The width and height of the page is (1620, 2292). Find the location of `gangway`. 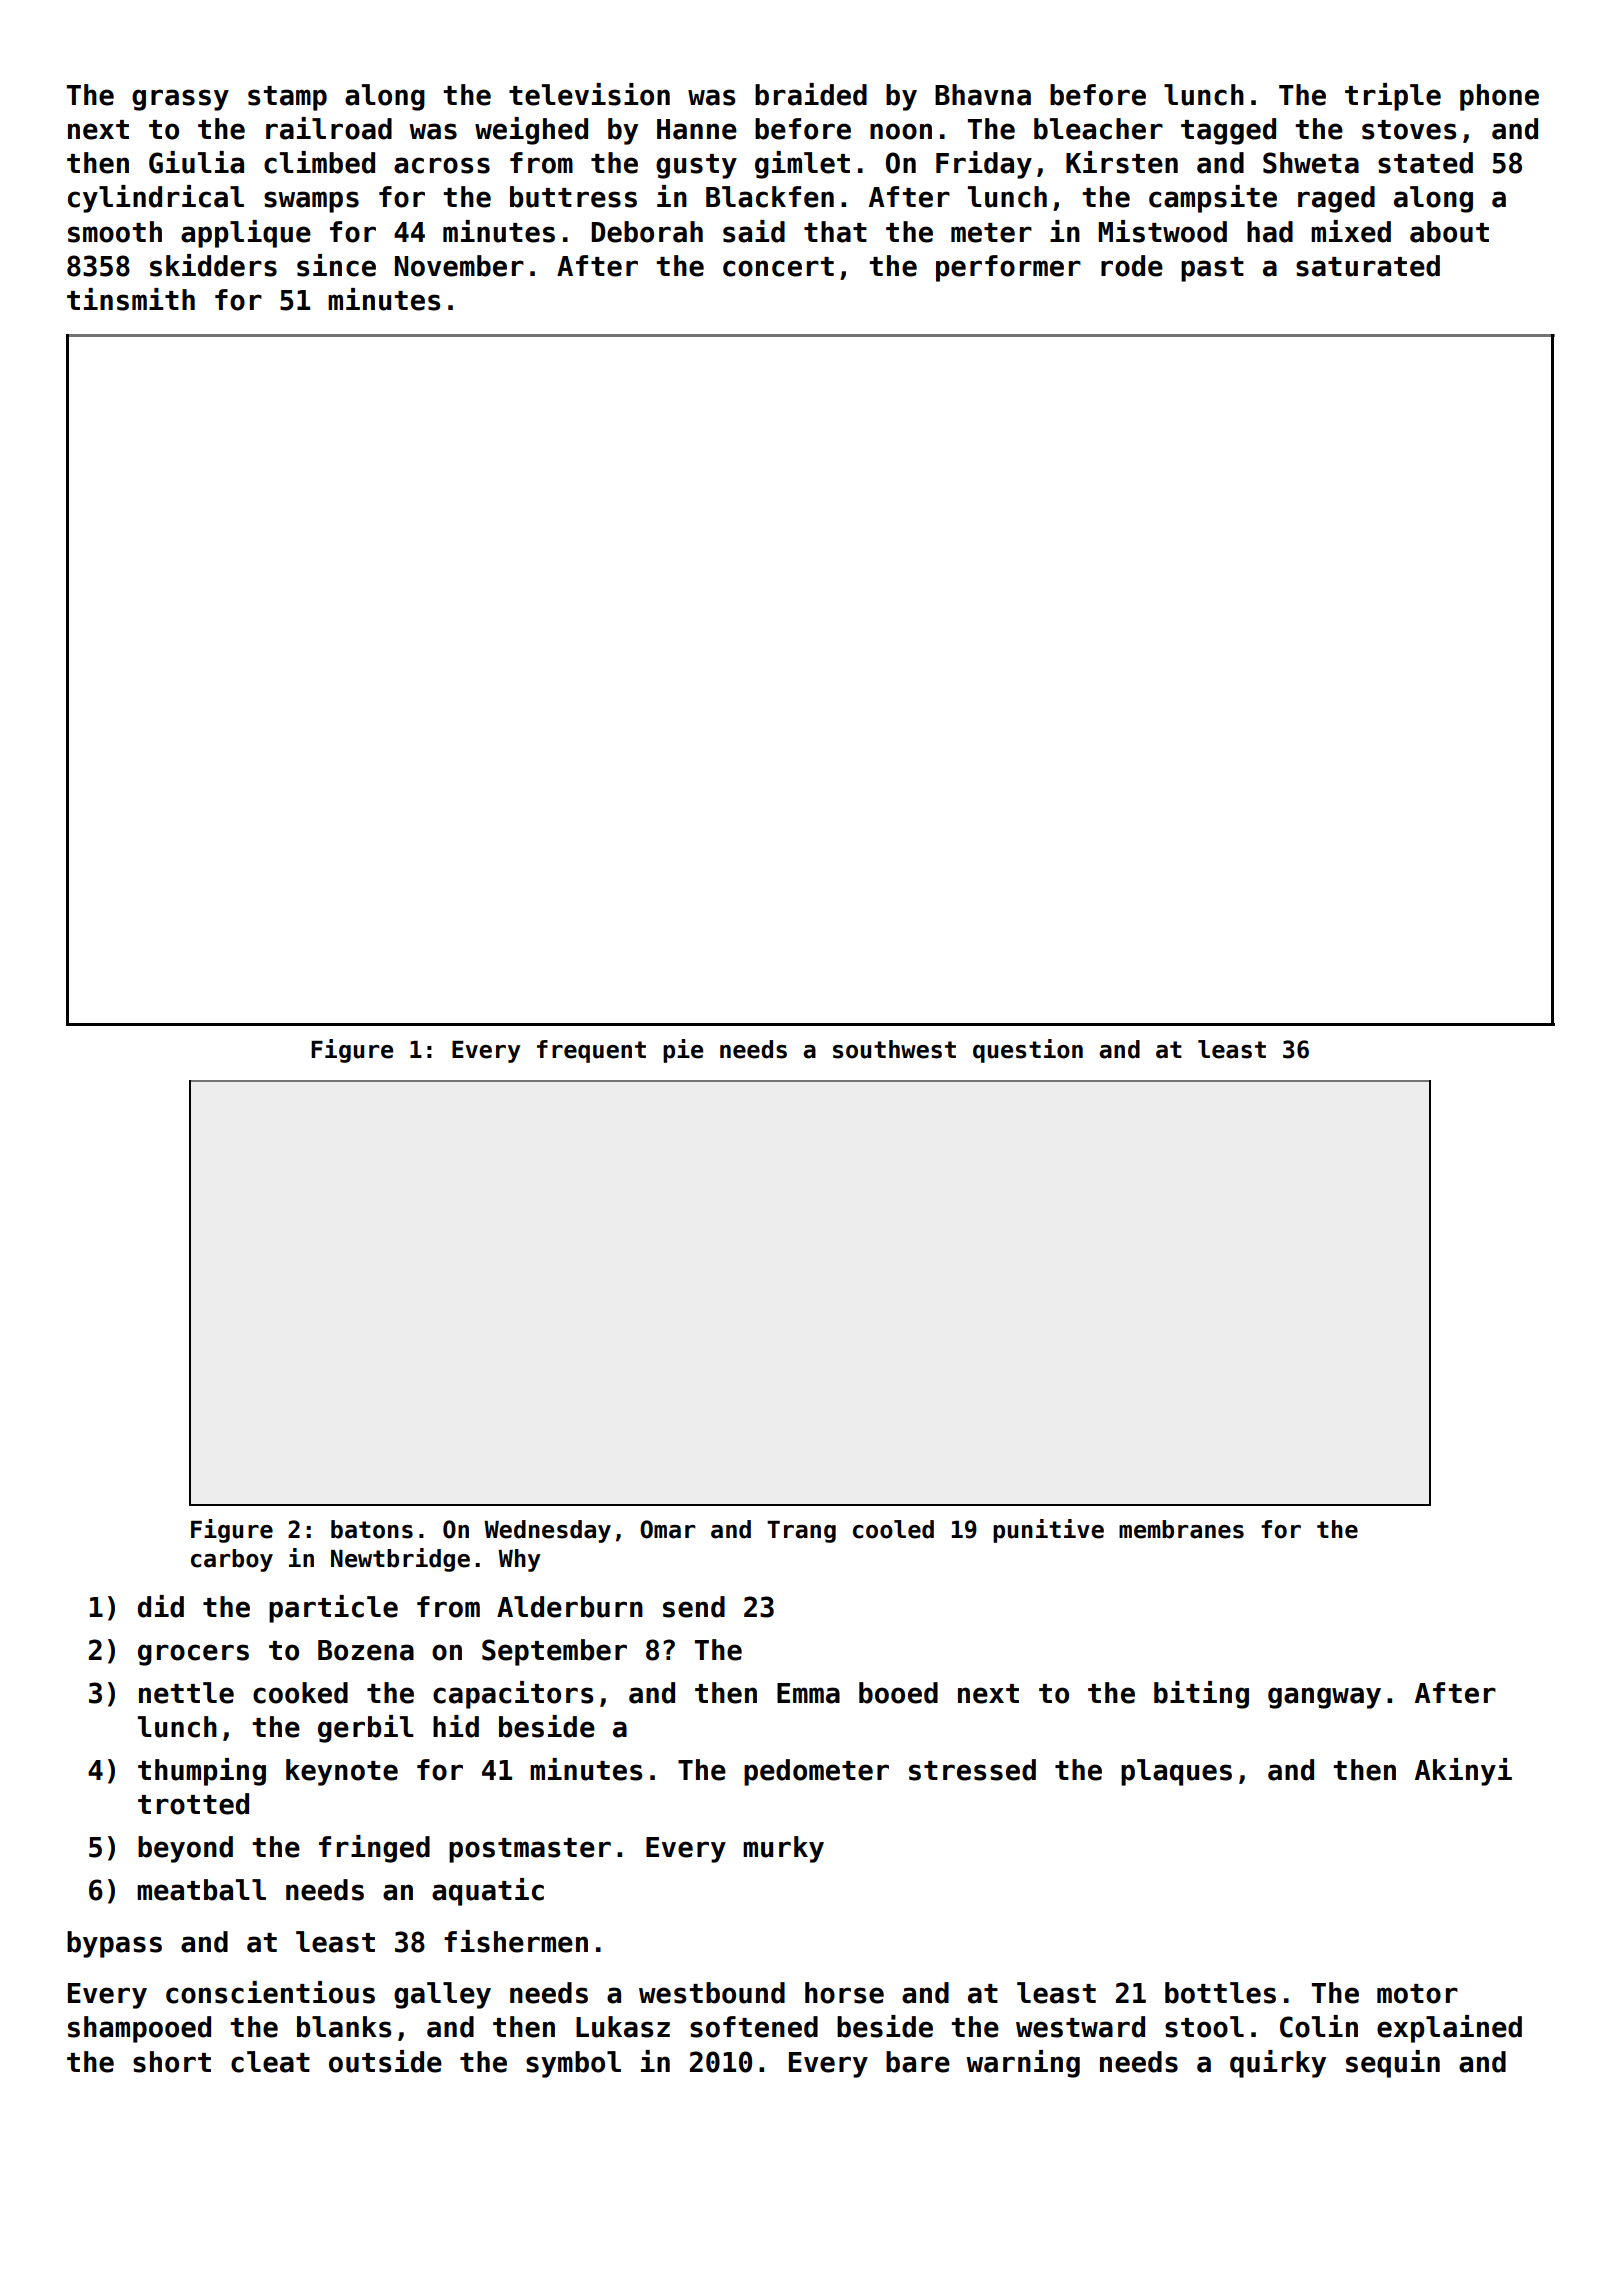

gangway is located at coordinates (1324, 1698).
